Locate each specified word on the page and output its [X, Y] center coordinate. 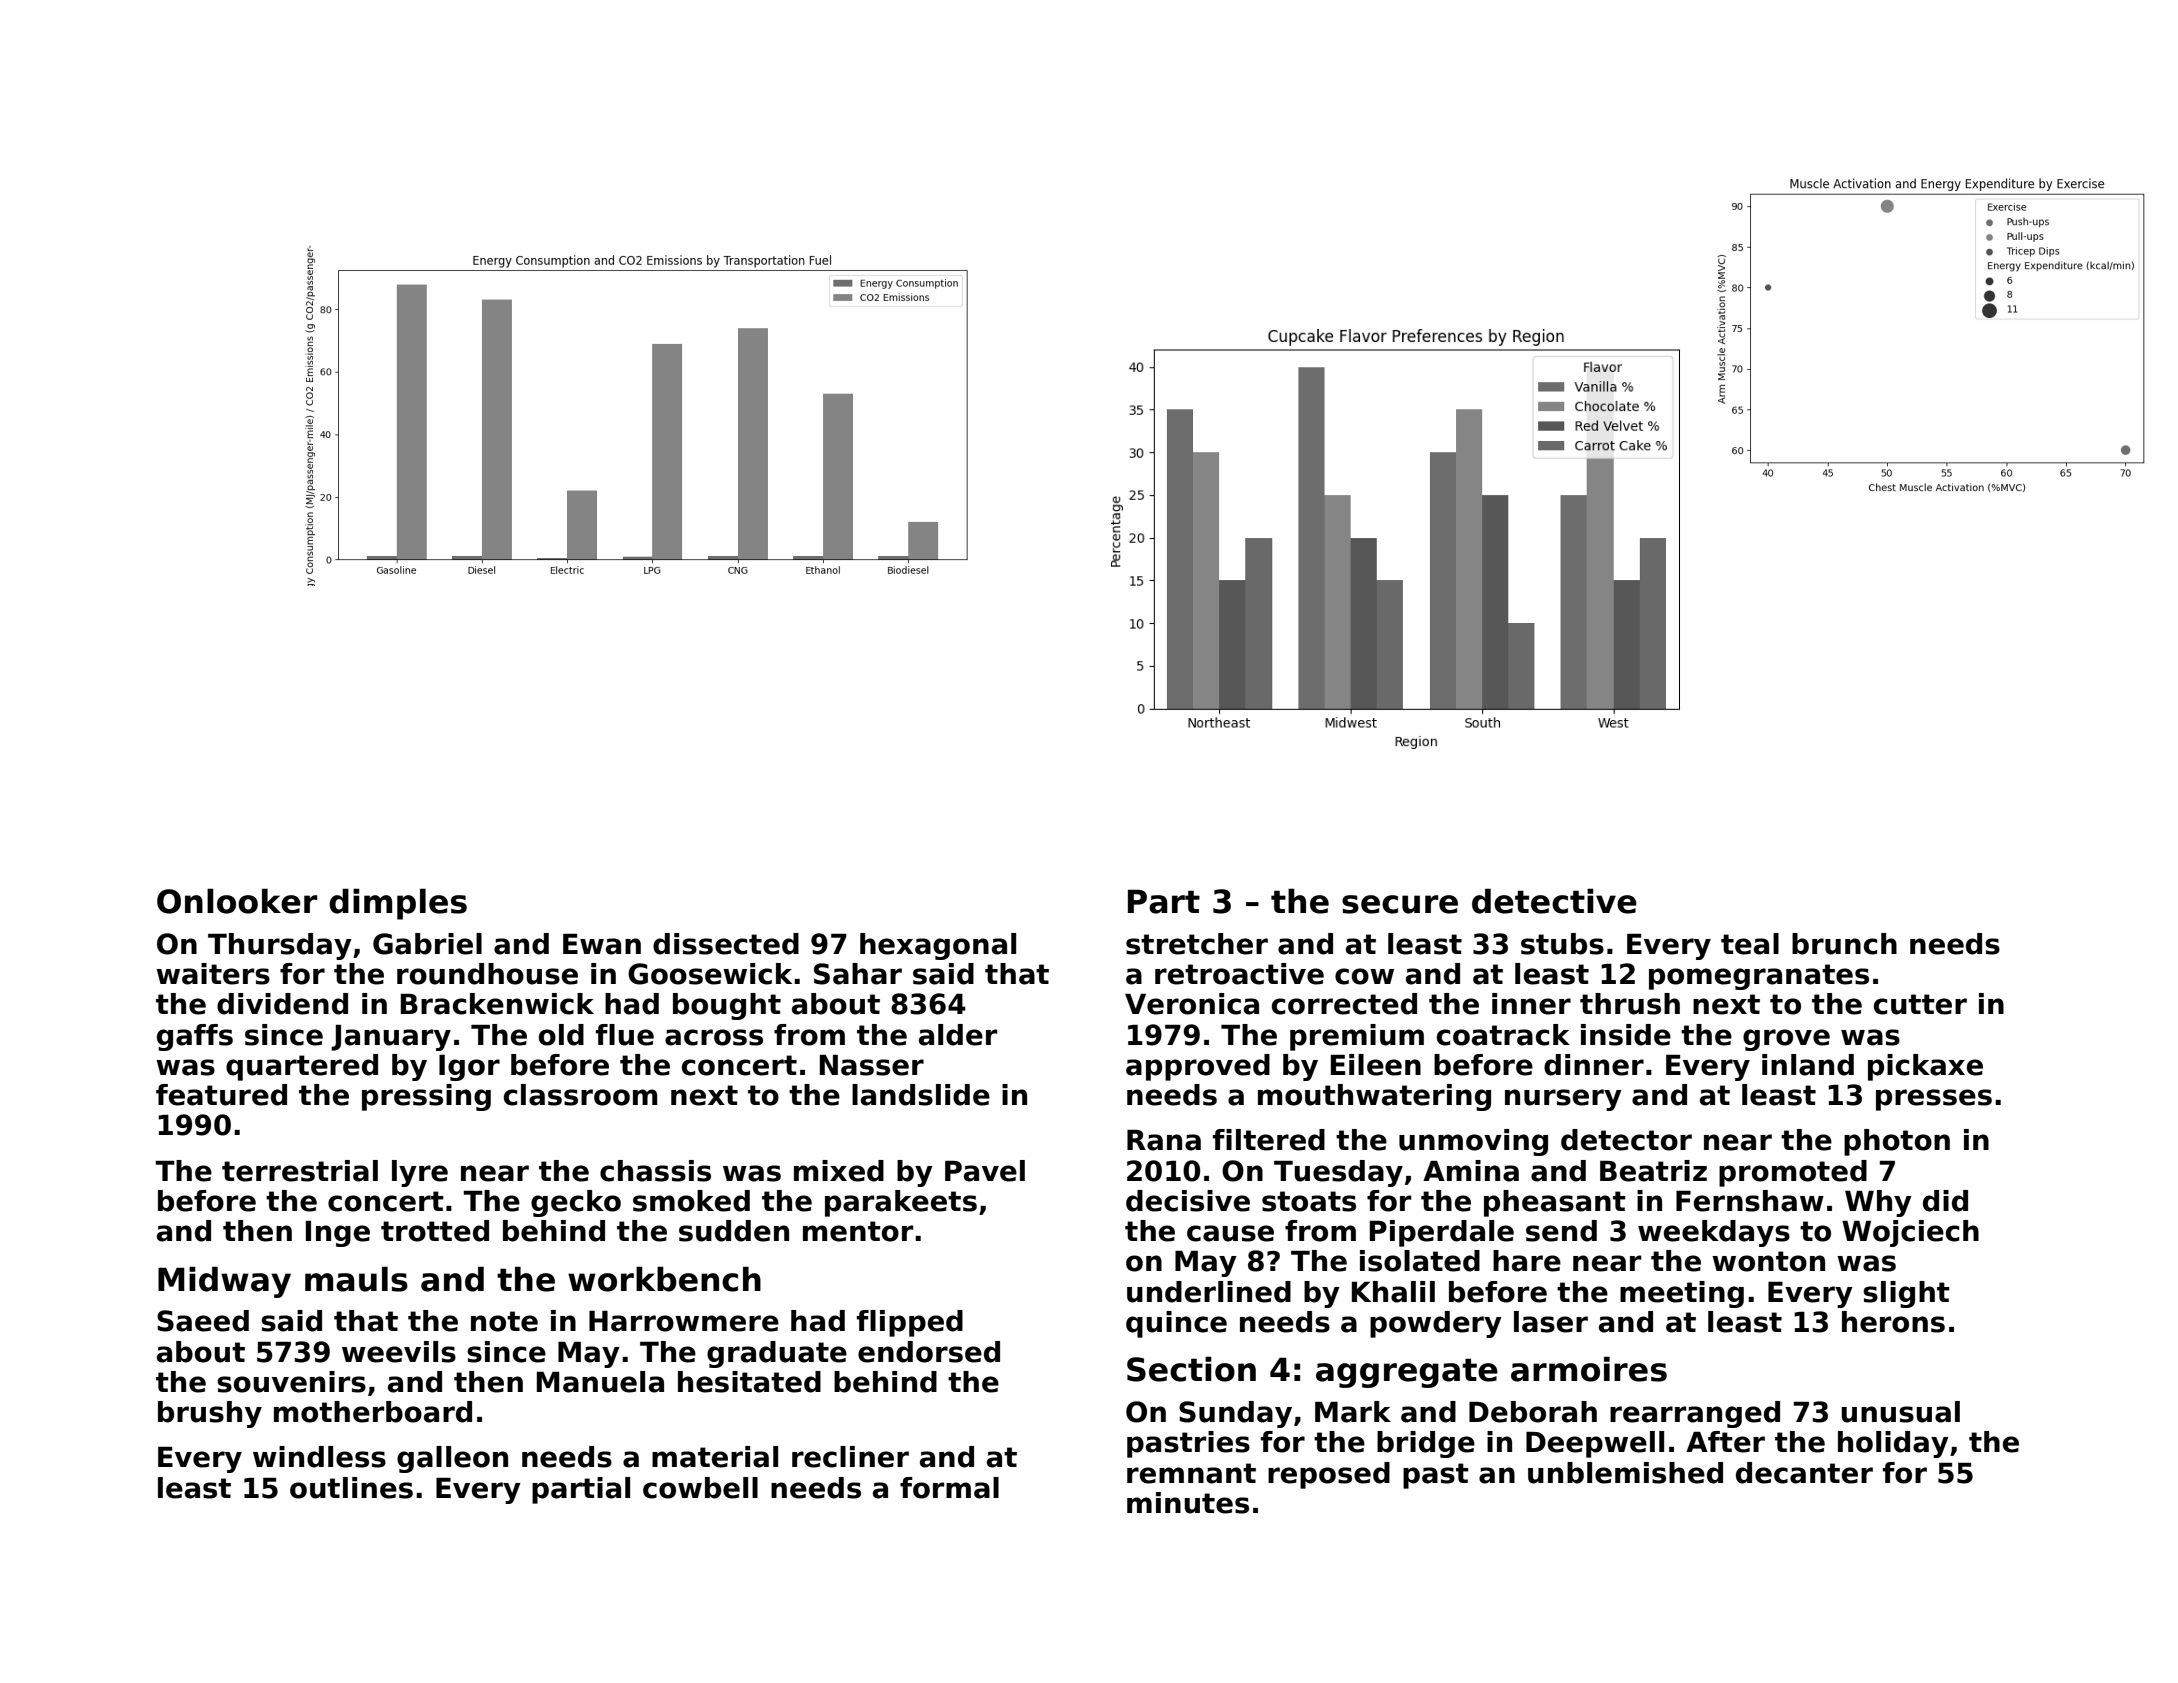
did [1945, 1201]
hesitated [749, 1382]
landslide [921, 1095]
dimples [398, 904]
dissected [726, 944]
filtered [1269, 1140]
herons [1893, 1322]
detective [1554, 901]
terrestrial [300, 1171]
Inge [338, 1234]
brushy [210, 1414]
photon [1897, 1142]
